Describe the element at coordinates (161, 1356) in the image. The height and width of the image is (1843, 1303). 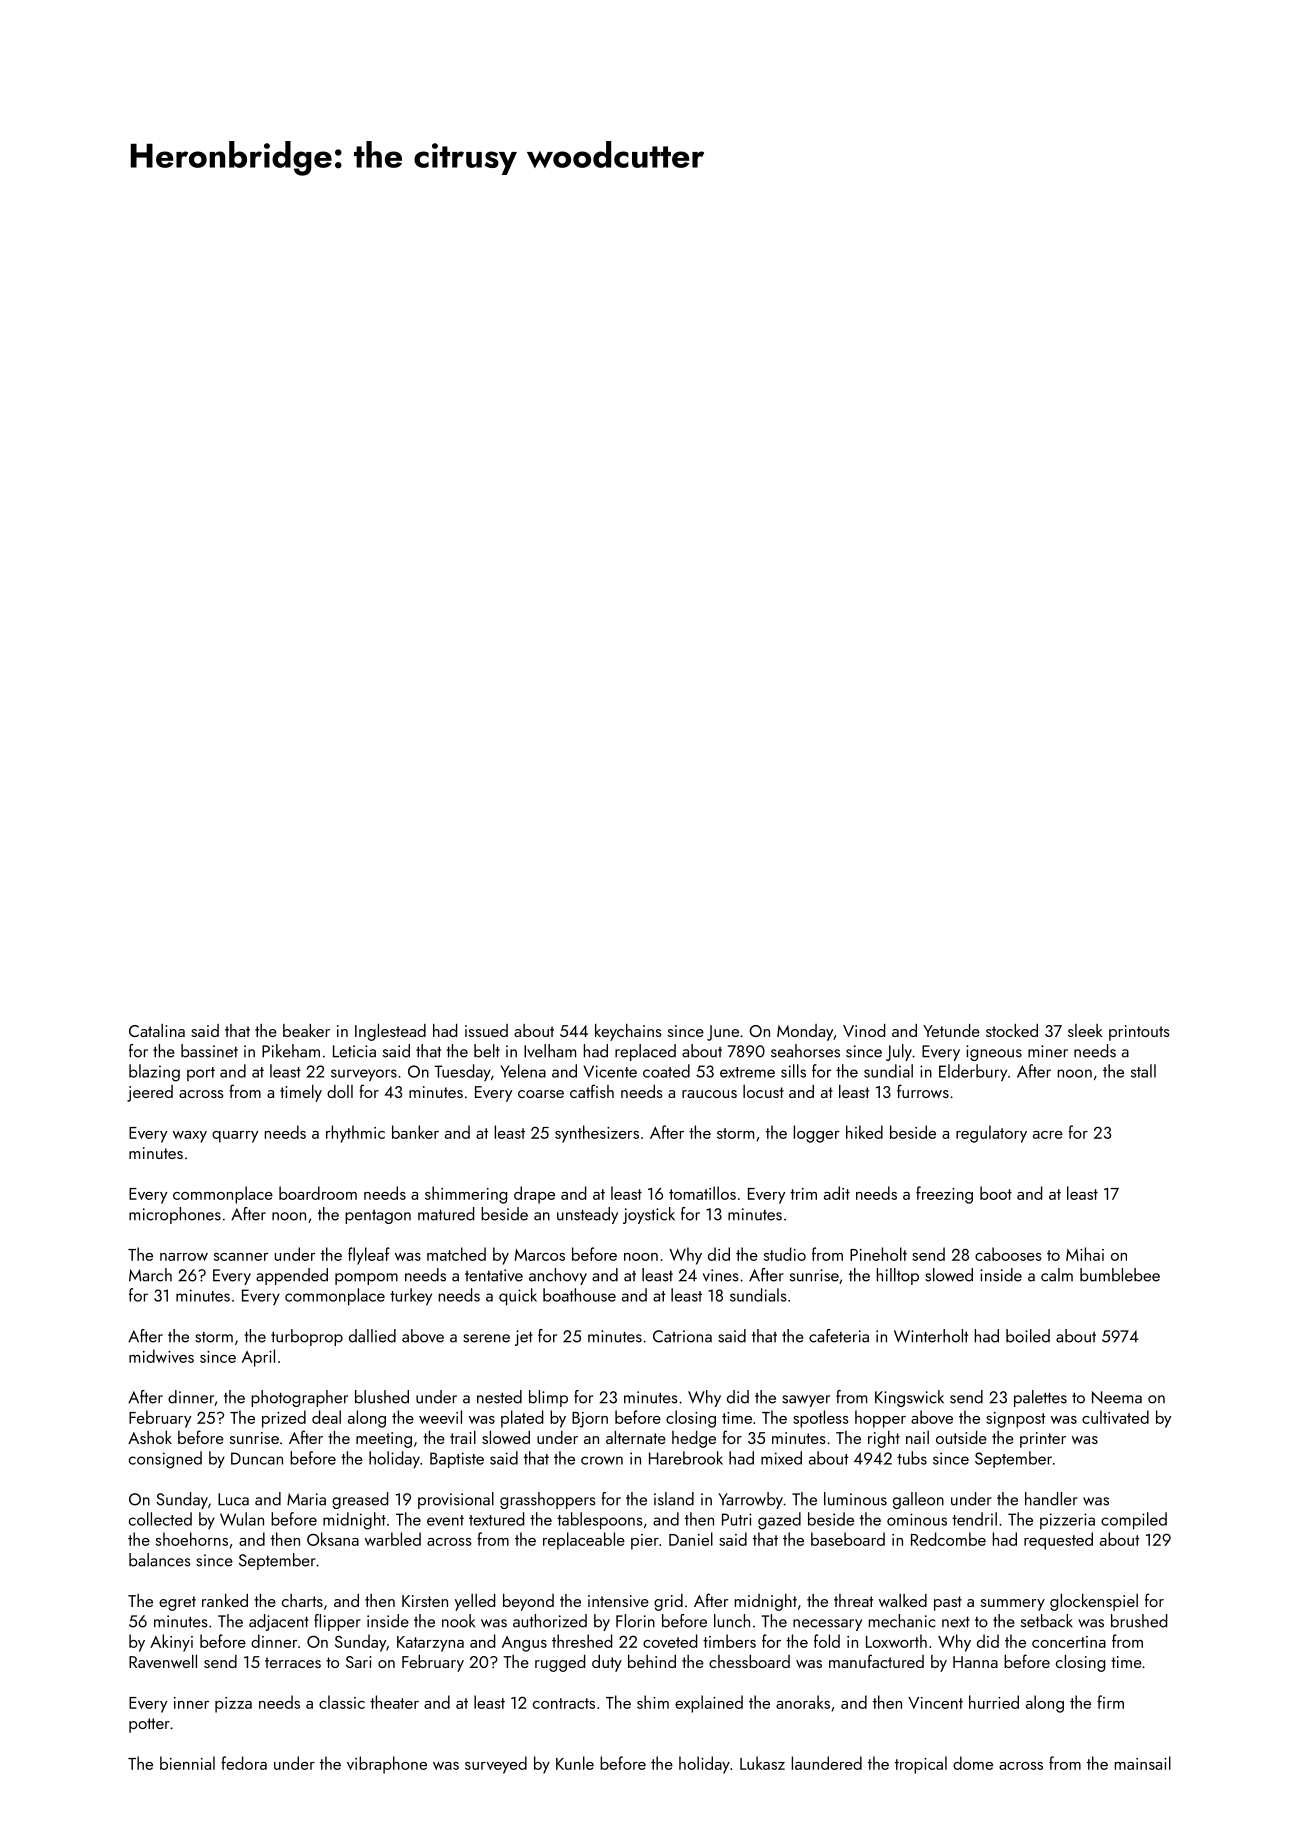
I see `midwives` at that location.
